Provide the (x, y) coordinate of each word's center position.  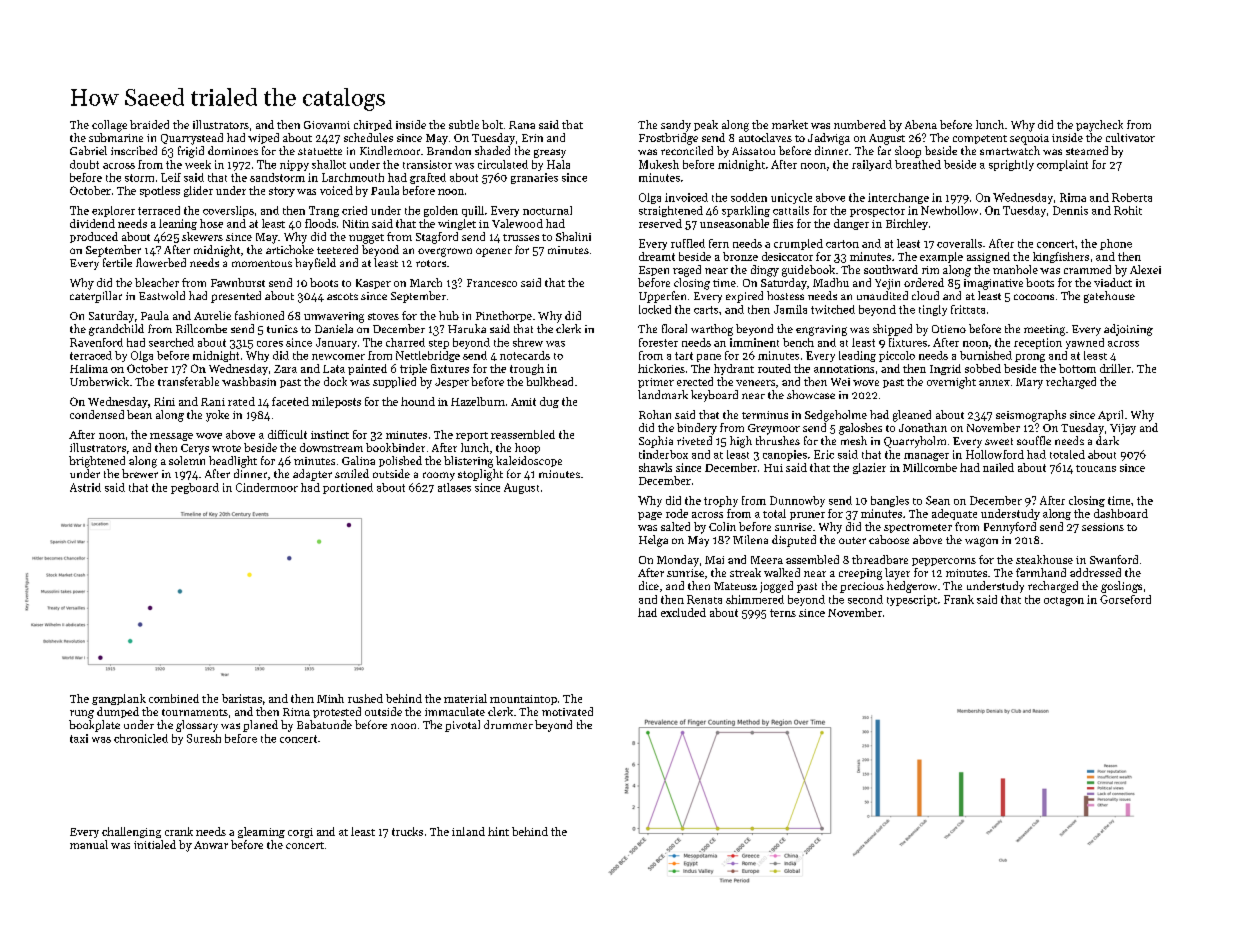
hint (498, 831)
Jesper (452, 383)
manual (89, 844)
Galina (358, 460)
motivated (567, 711)
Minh (330, 698)
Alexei (1145, 269)
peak (706, 125)
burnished (986, 355)
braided (149, 124)
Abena (921, 124)
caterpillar (96, 297)
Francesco (492, 283)
